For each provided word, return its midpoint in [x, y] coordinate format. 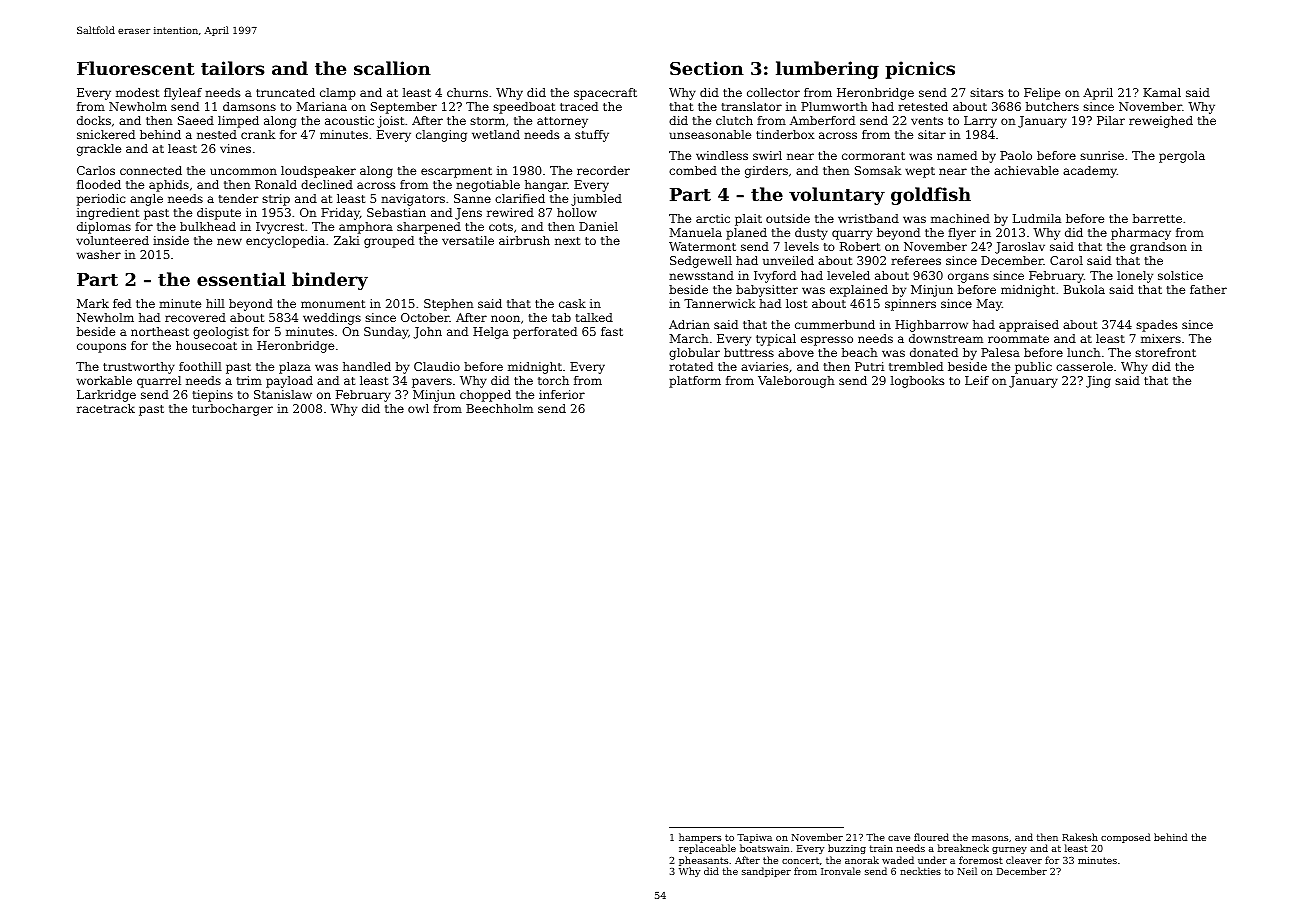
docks [94, 120]
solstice [1180, 275]
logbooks [917, 382]
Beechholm [499, 408]
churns [467, 92]
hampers [701, 839]
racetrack [106, 408]
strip [276, 200]
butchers [1052, 106]
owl [418, 408]
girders [766, 172]
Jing [1098, 382]
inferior [562, 394]
